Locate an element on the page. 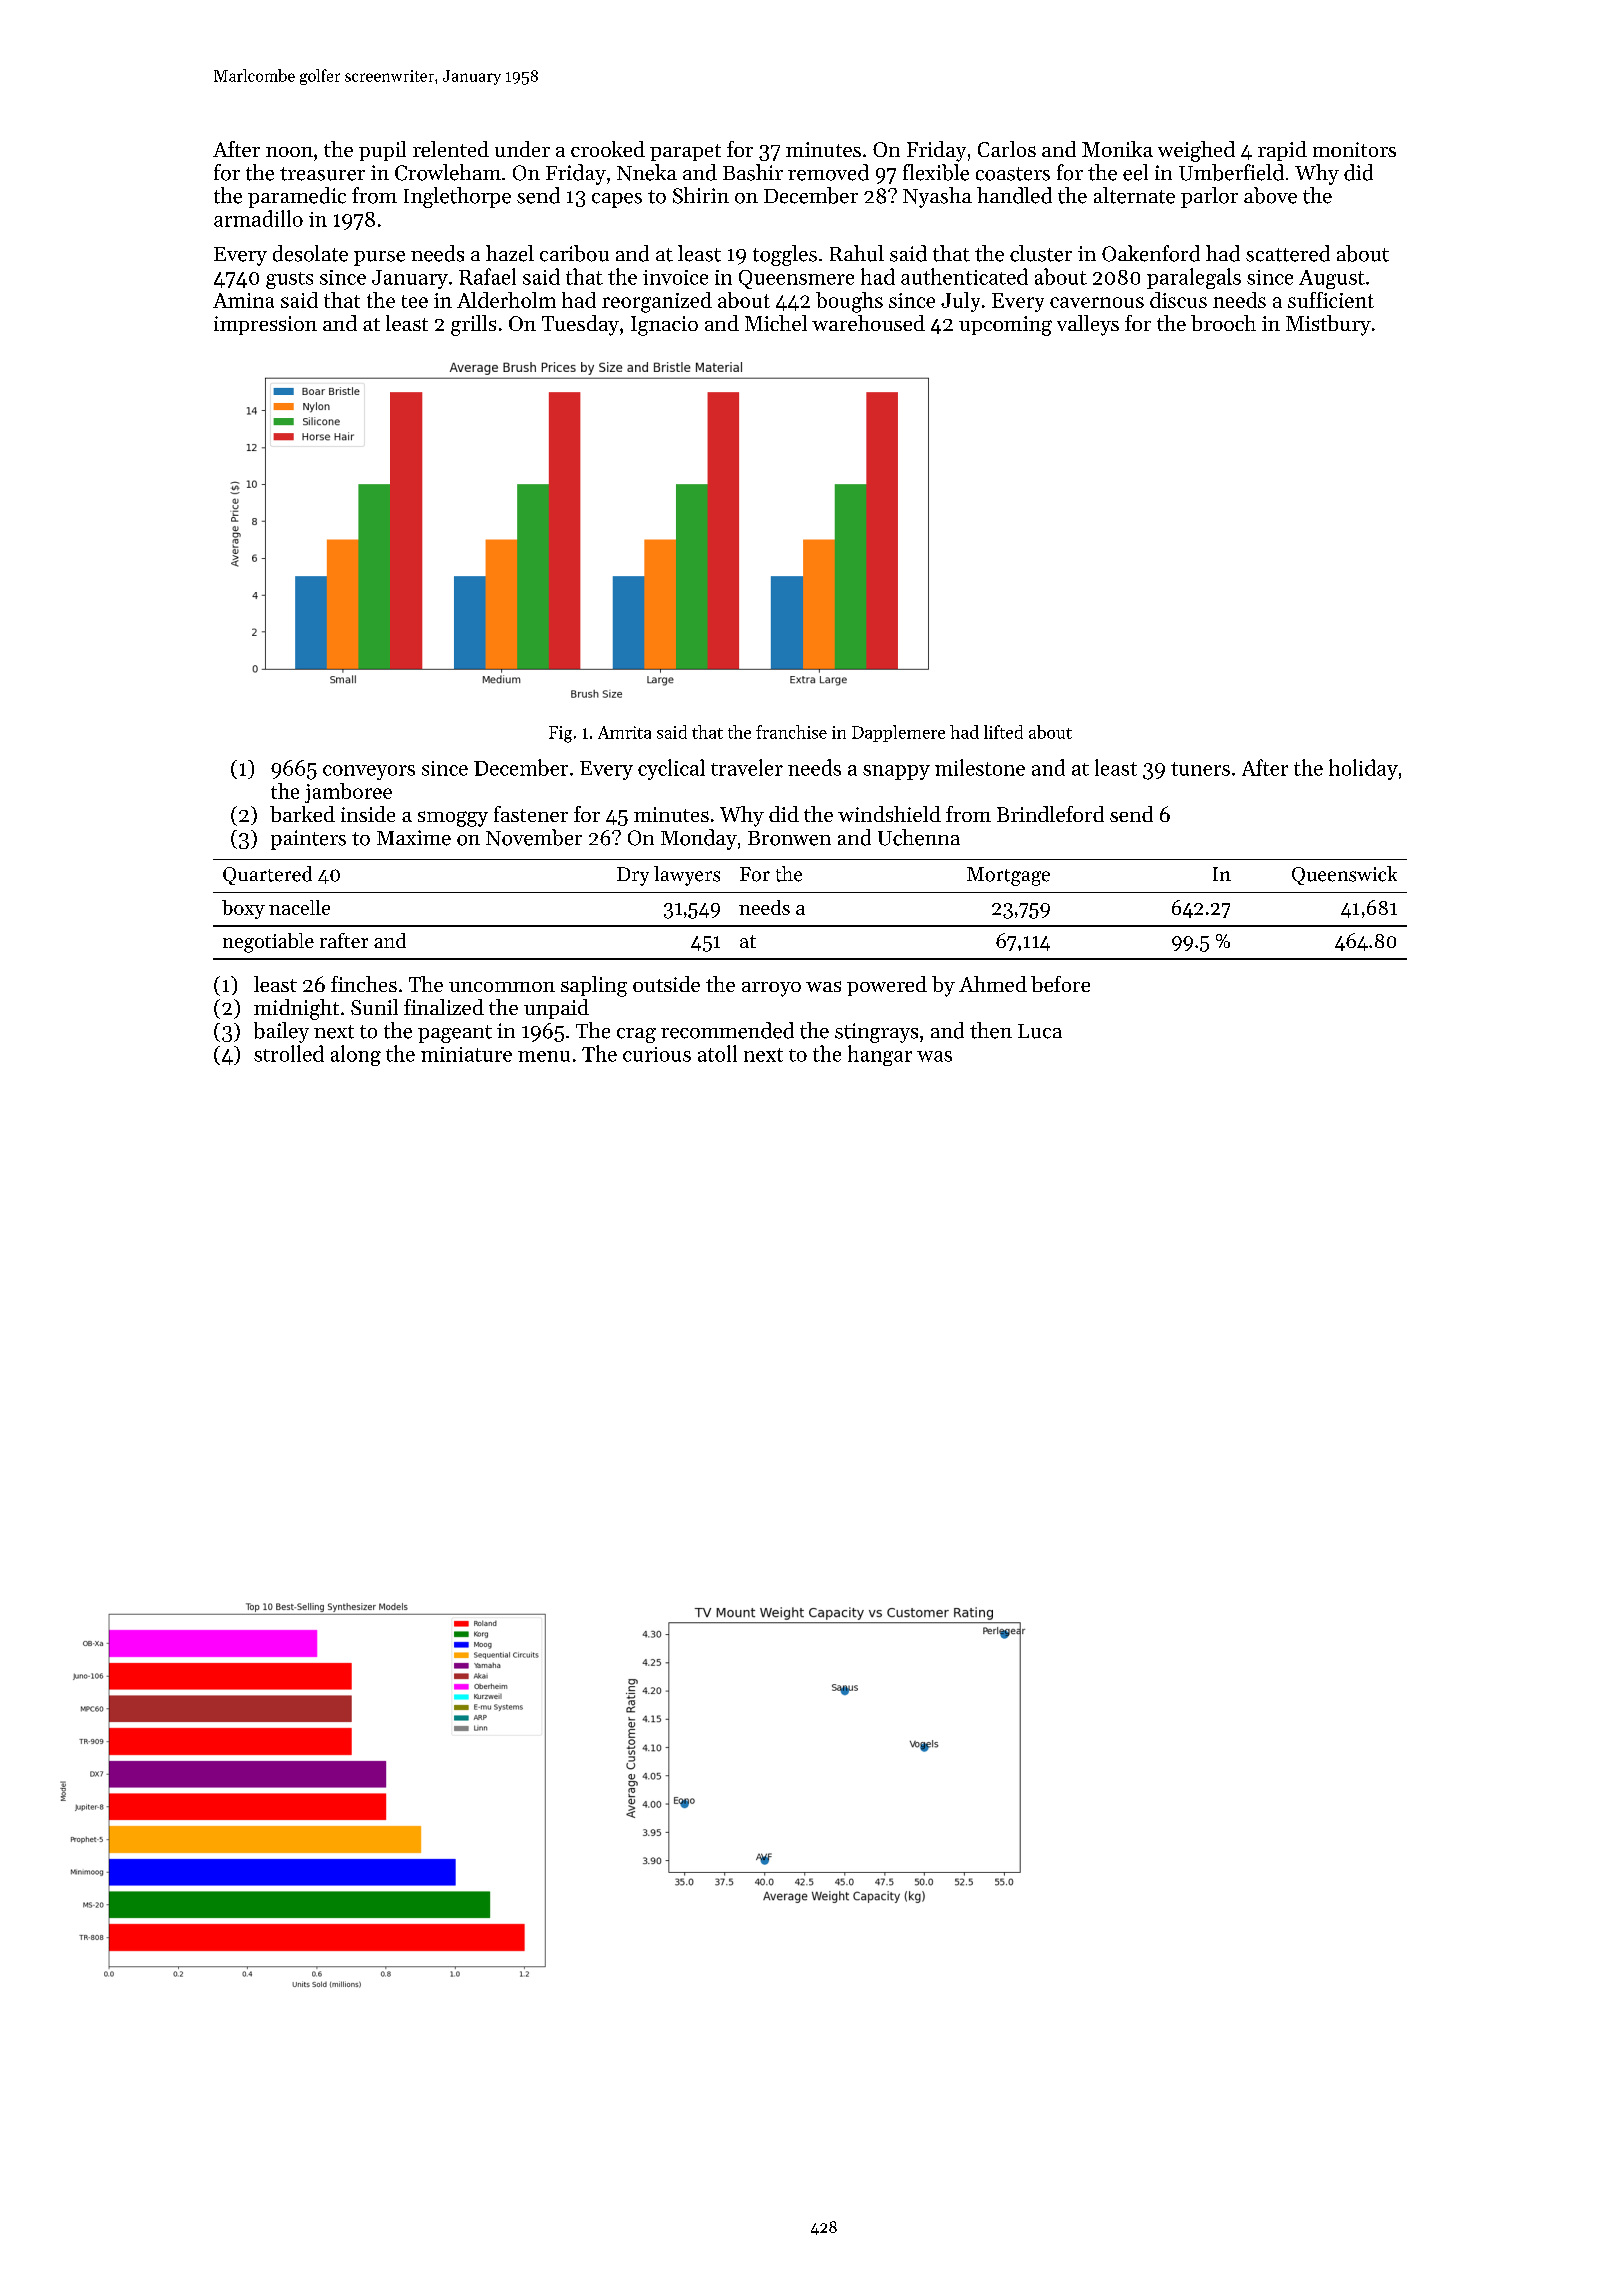 This image has width=1620, height=2292. lifted is located at coordinates (1003, 732).
